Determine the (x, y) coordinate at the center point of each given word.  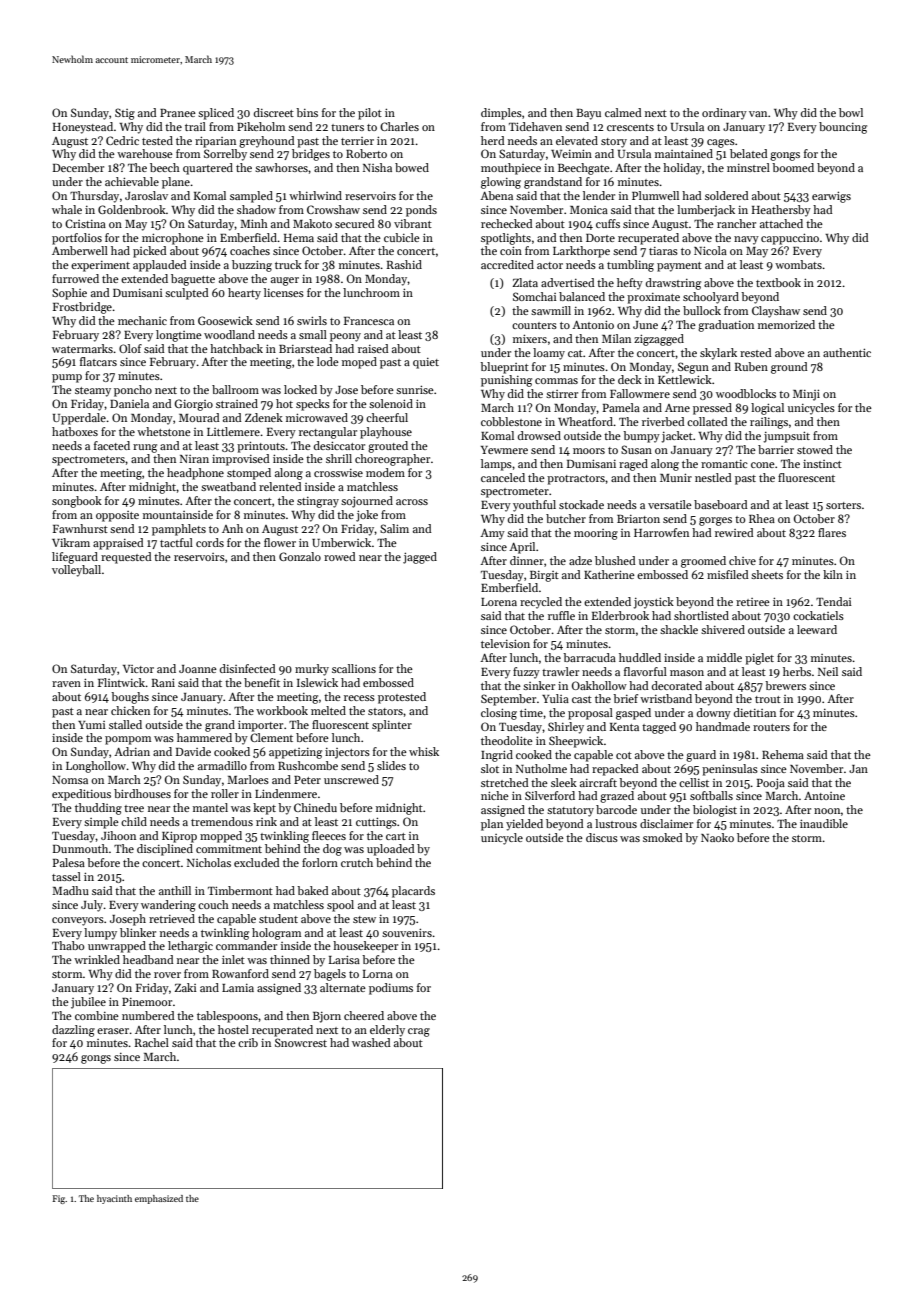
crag (419, 1032)
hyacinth (114, 1199)
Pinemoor (147, 1002)
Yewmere (504, 450)
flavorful (645, 671)
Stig (125, 114)
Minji (806, 395)
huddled (640, 657)
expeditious (81, 795)
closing (499, 714)
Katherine (609, 574)
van (758, 114)
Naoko (717, 837)
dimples (501, 114)
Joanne (198, 669)
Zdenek (264, 417)
